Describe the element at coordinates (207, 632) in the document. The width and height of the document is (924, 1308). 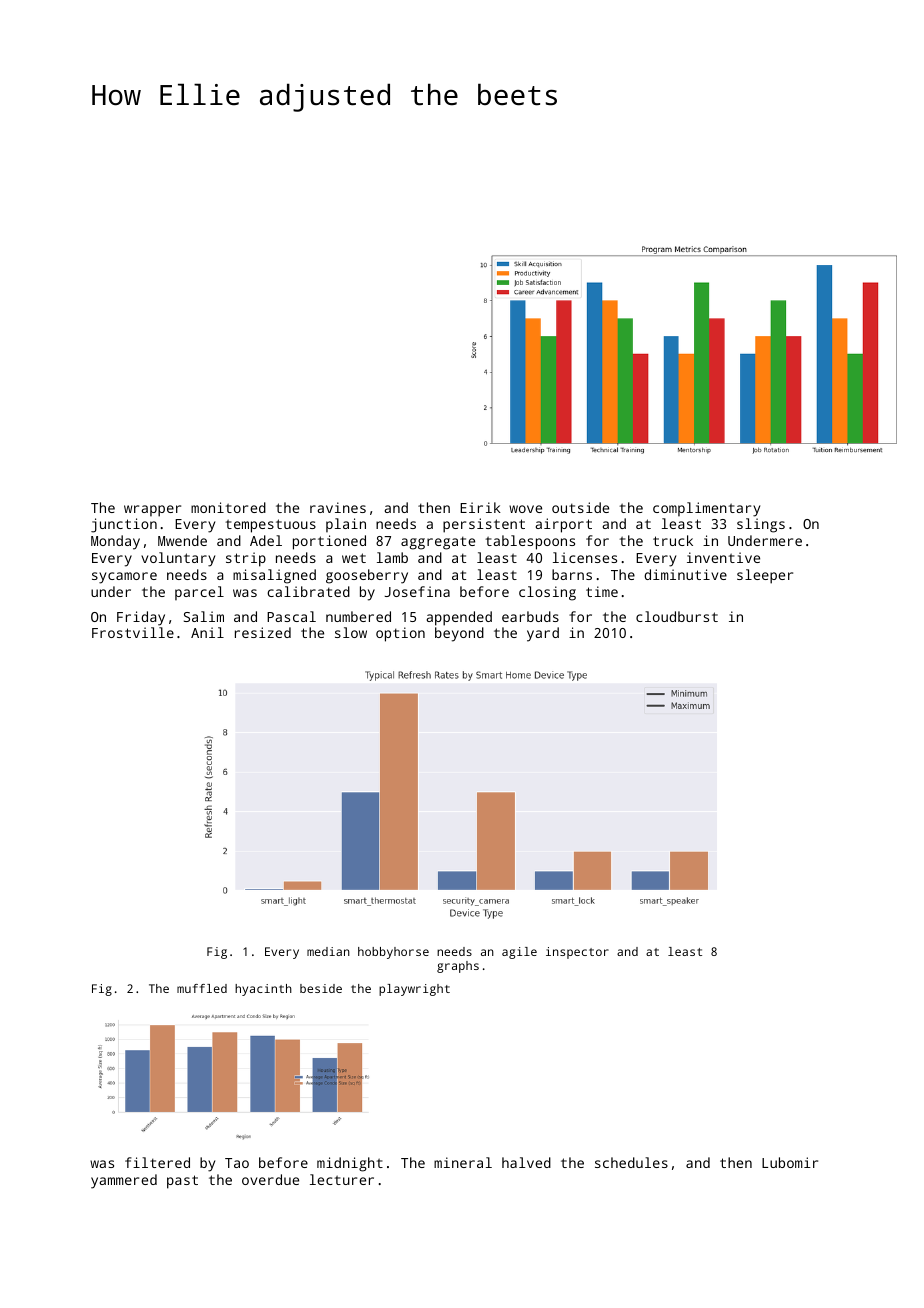
I see `Anil` at that location.
